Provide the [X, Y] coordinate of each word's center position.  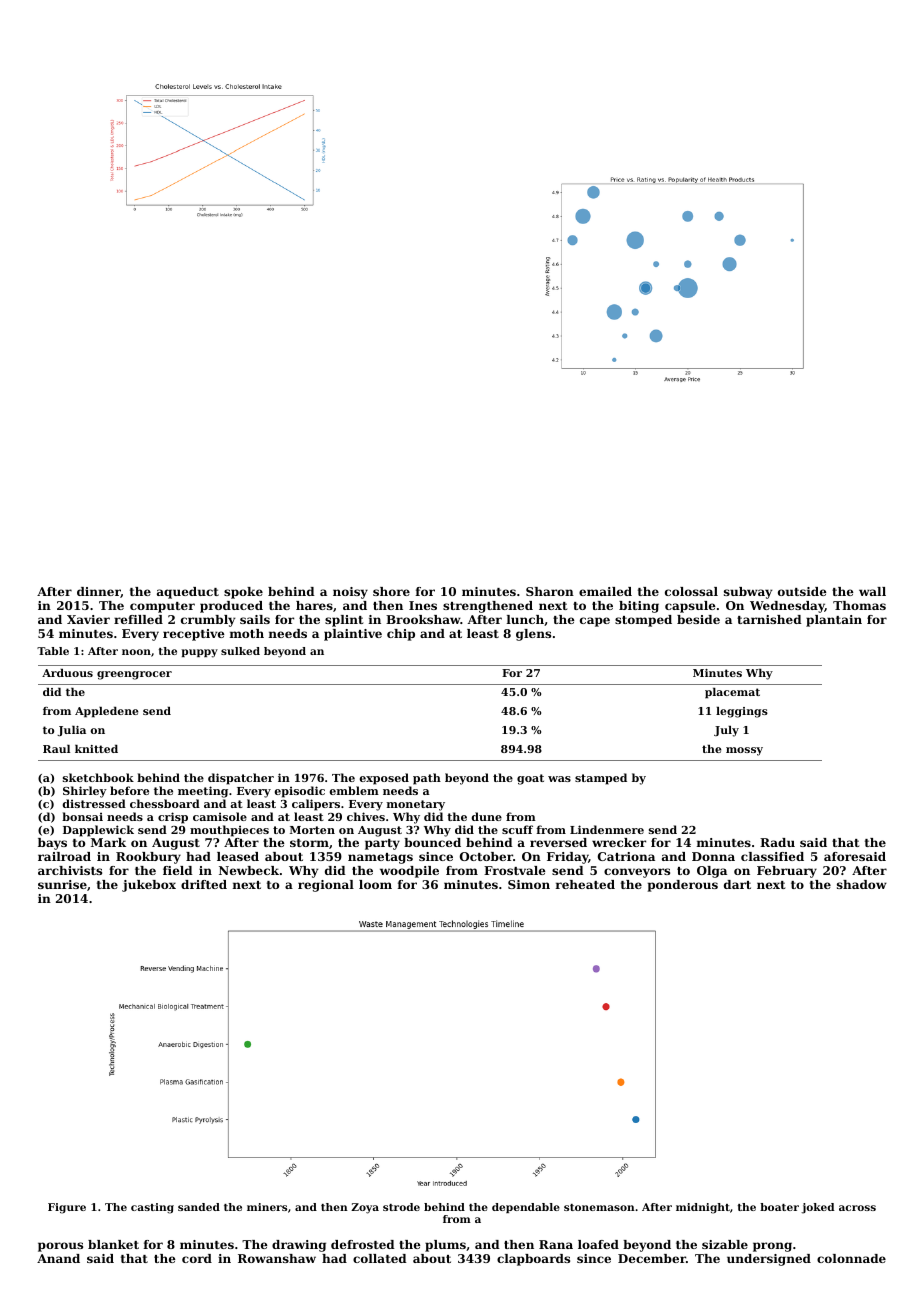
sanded [199, 1207]
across [857, 1208]
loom [375, 884]
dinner [99, 592]
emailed [605, 591]
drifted [204, 884]
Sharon [550, 591]
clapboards [533, 1260]
